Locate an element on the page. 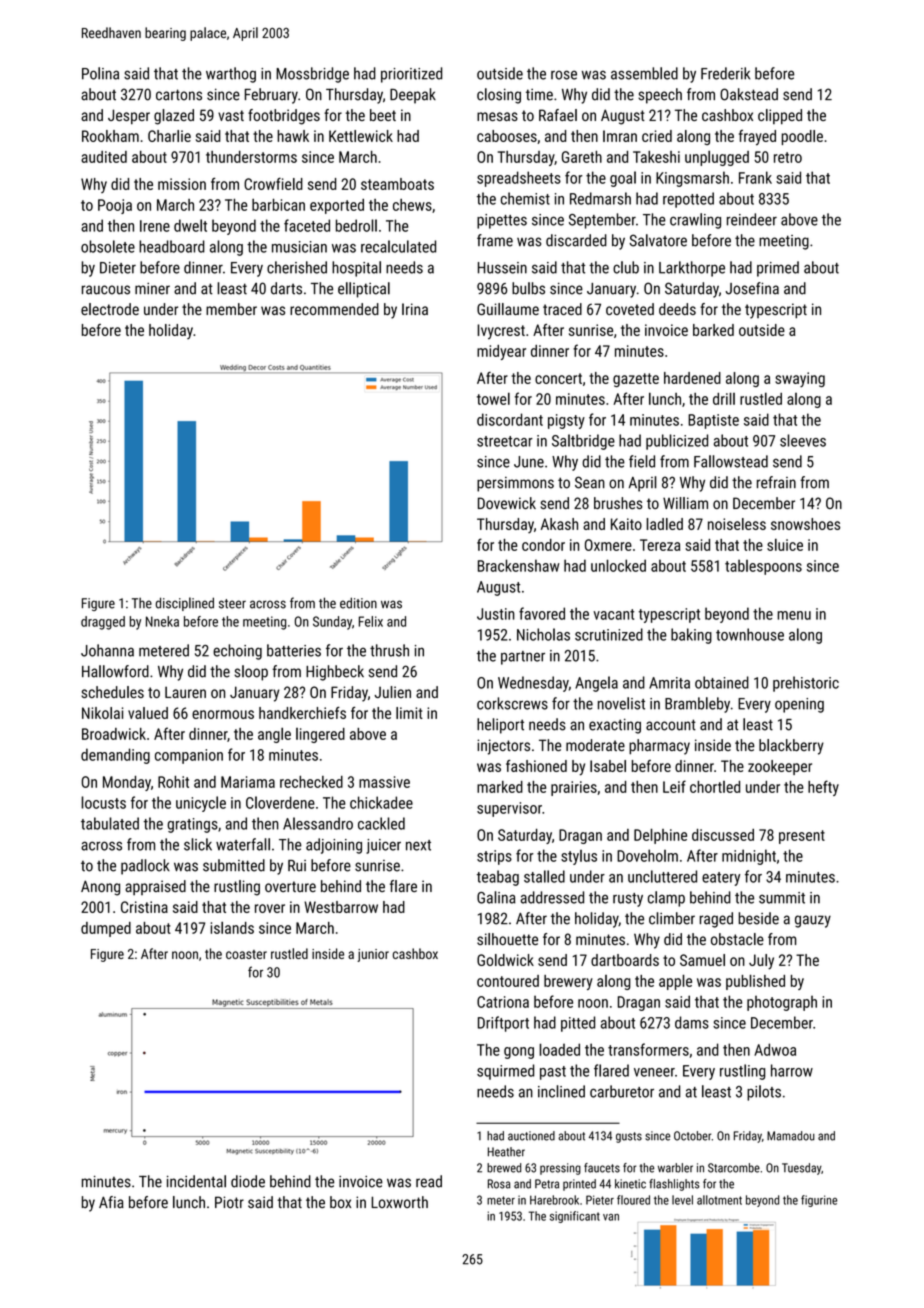 The width and height of the page is (924, 1308). prioritized is located at coordinates (411, 75).
